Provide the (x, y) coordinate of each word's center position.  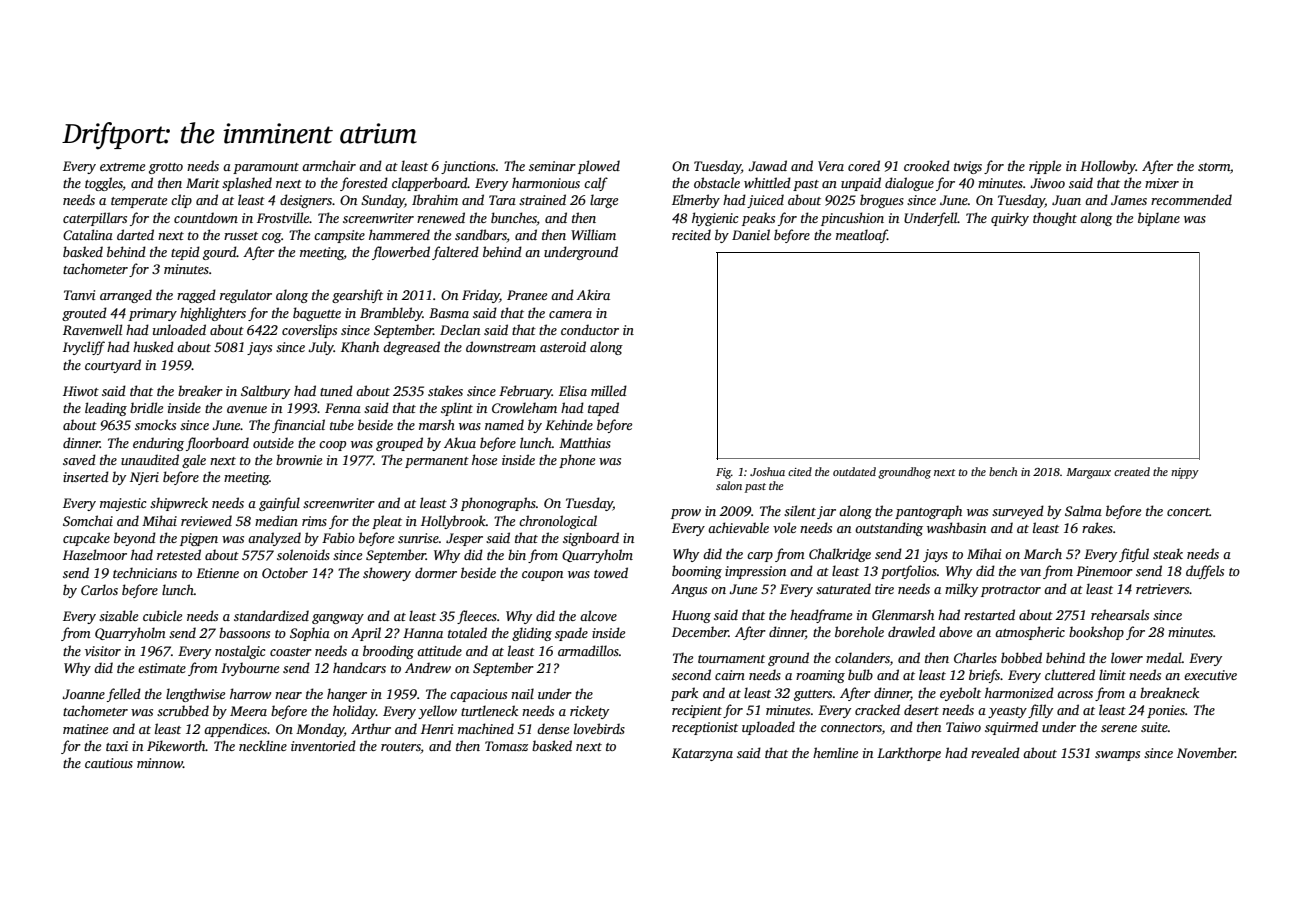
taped (603, 409)
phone (577, 461)
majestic (123, 504)
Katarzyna (702, 754)
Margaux (1088, 473)
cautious (109, 763)
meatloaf (862, 236)
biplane (1159, 219)
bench (1003, 471)
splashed (247, 184)
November (1206, 752)
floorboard (217, 444)
